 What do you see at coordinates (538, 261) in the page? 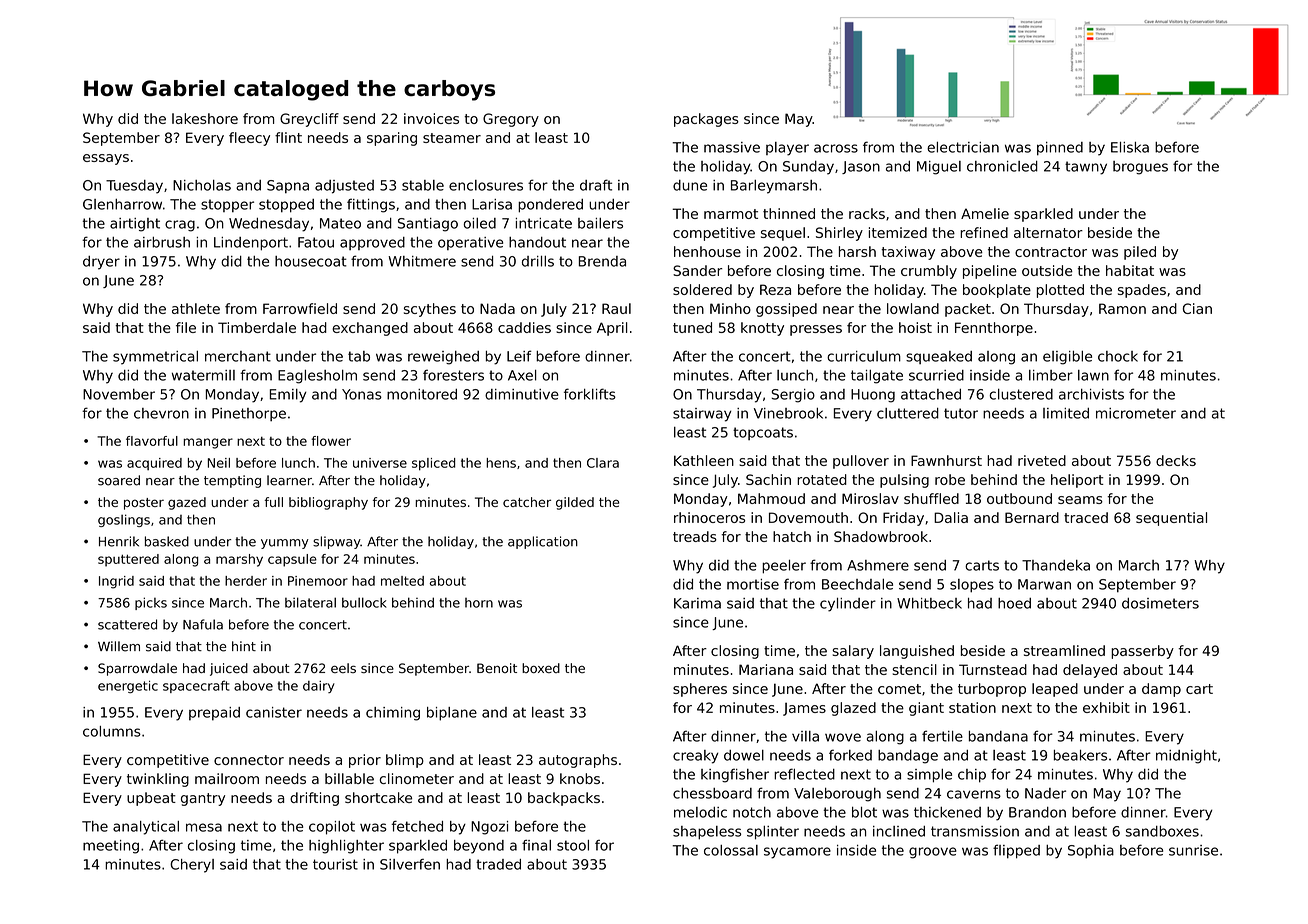
I see `drills` at bounding box center [538, 261].
